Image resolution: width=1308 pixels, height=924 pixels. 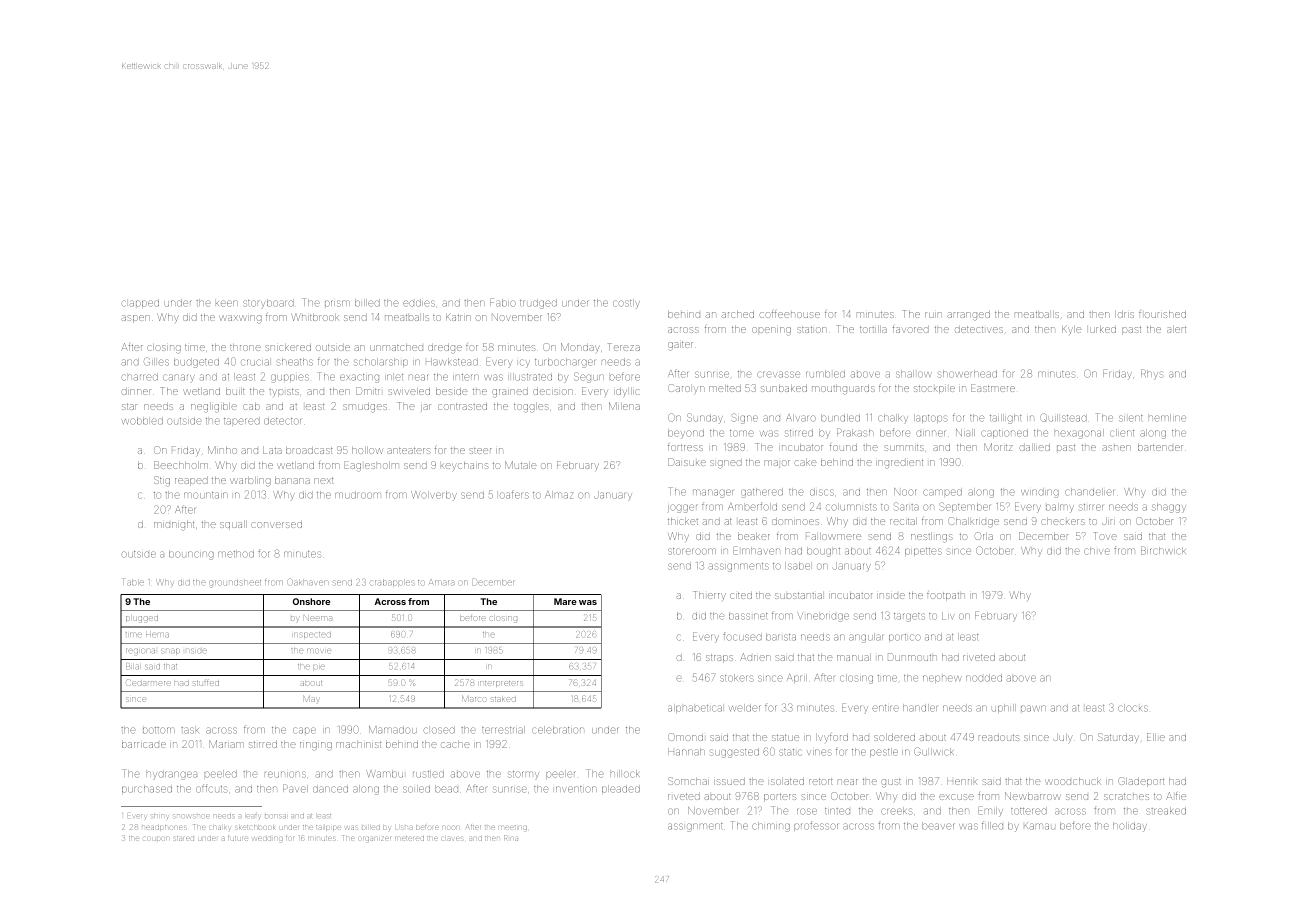 I want to click on costly, so click(x=626, y=304).
